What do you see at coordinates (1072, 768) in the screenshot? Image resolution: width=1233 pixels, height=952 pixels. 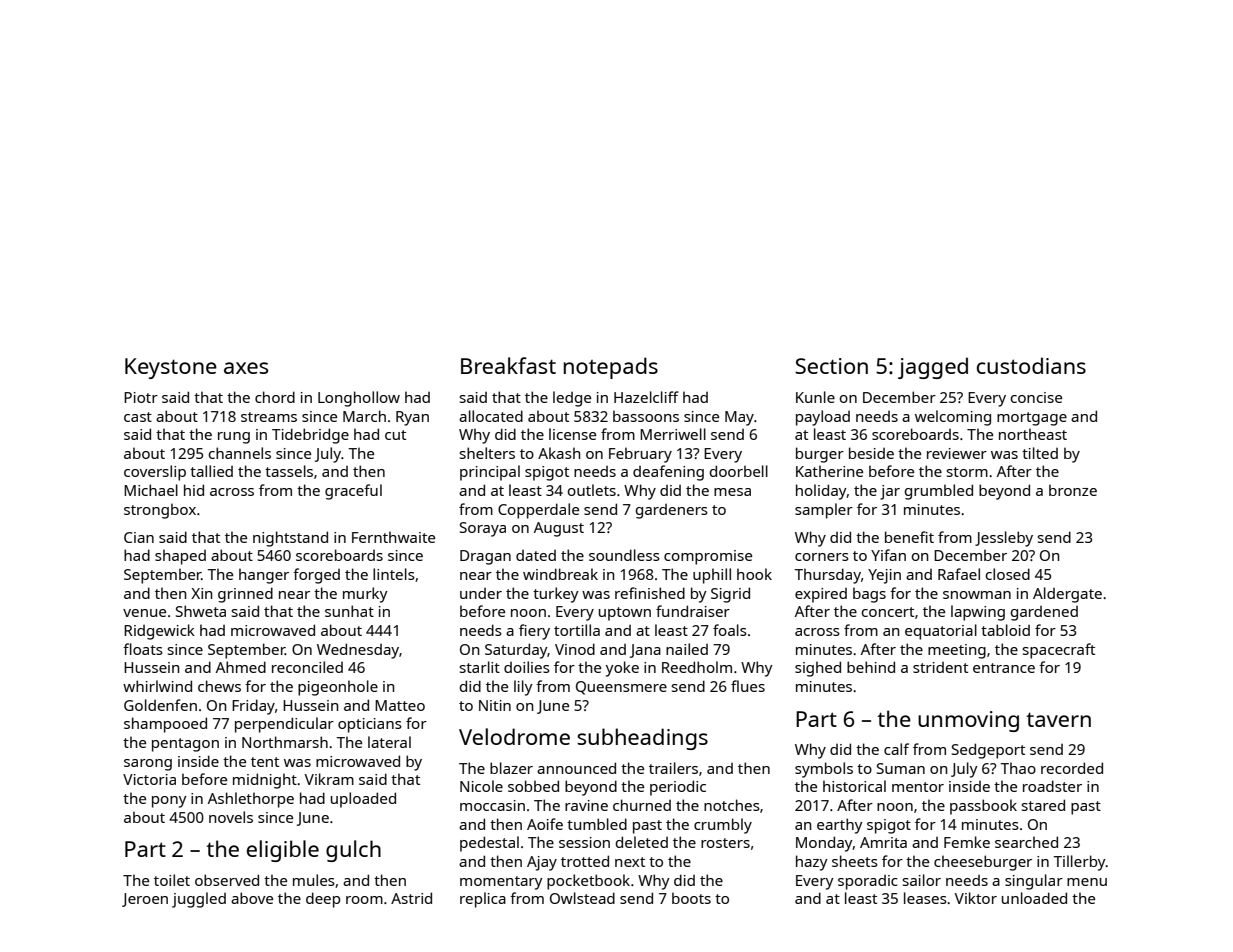 I see `recorded` at bounding box center [1072, 768].
